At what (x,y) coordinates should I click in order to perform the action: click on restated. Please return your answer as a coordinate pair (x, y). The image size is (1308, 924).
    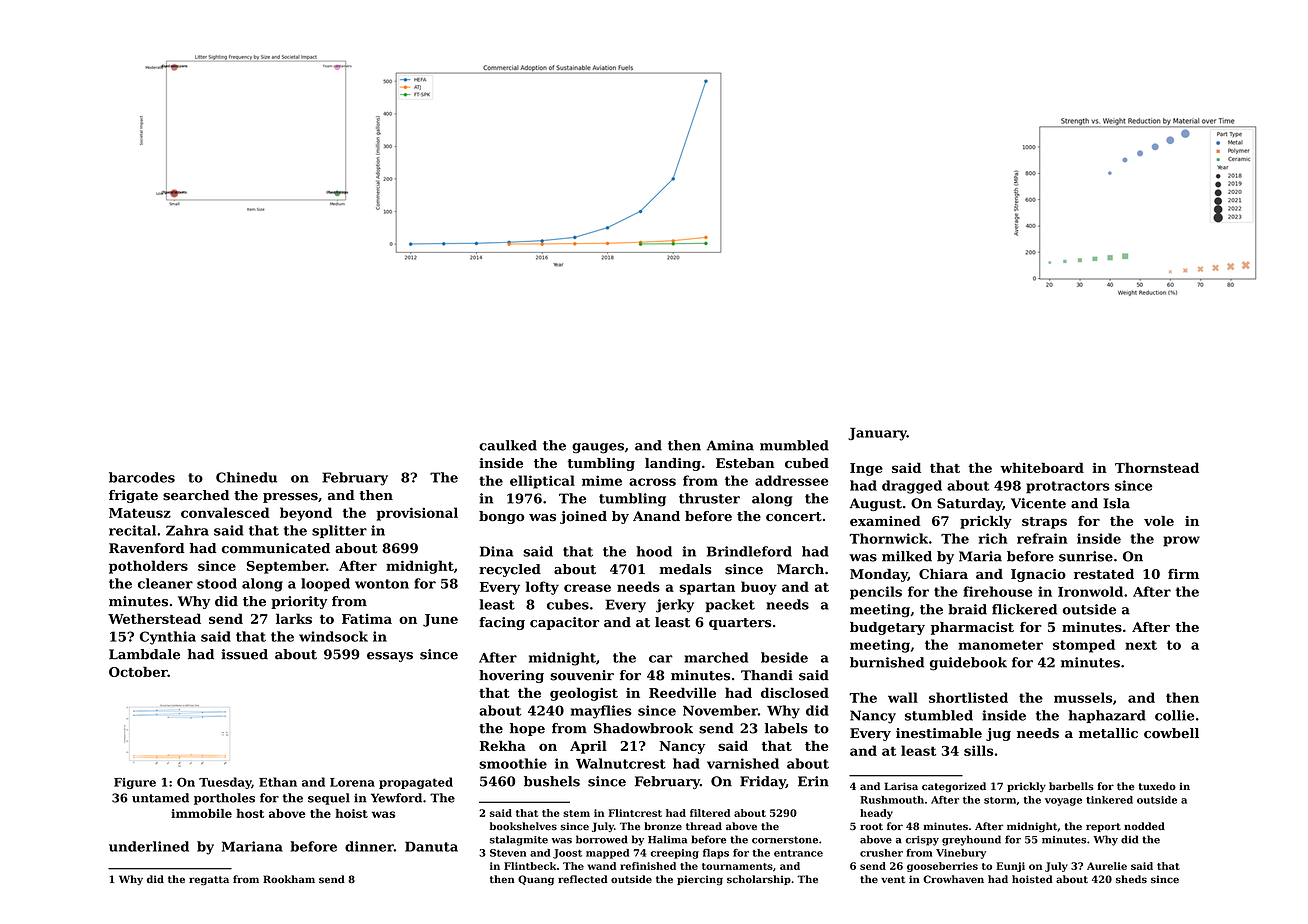
    Looking at the image, I should click on (1104, 574).
